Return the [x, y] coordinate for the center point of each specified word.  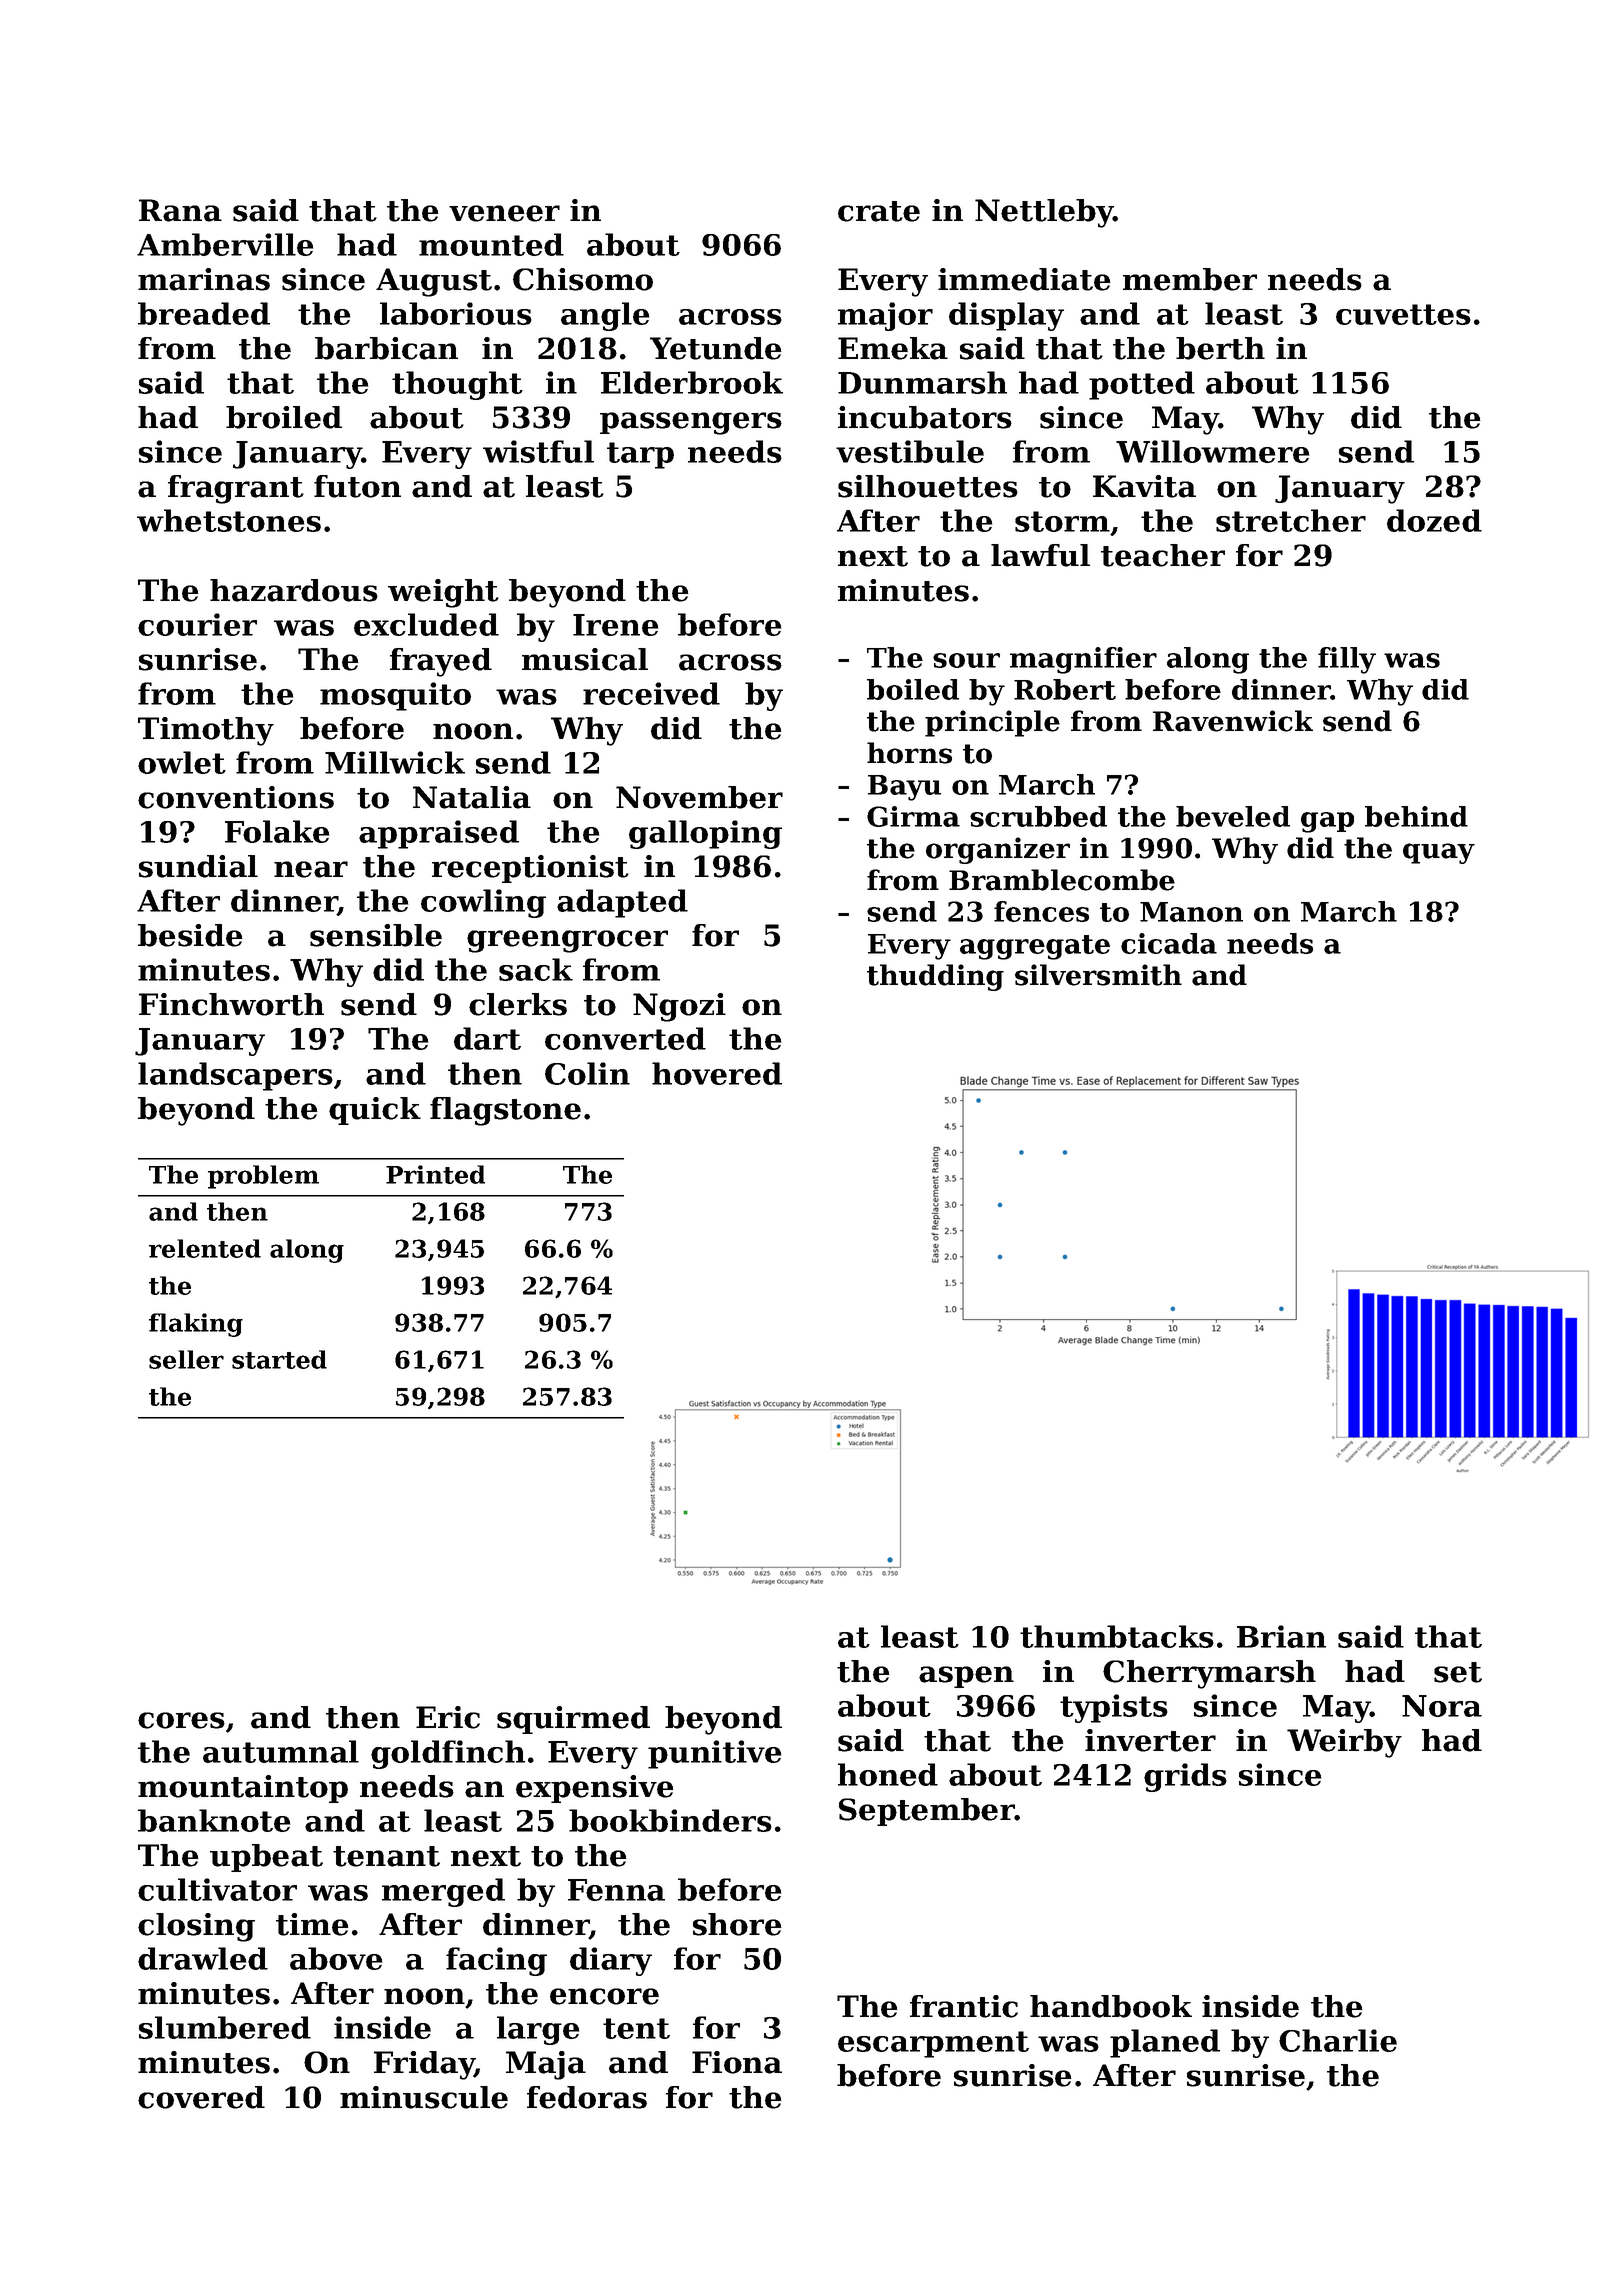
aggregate [1035, 947]
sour [966, 660]
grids [1185, 1777]
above [336, 1958]
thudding [935, 977]
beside [190, 935]
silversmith [1098, 975]
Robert [1065, 689]
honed [888, 1774]
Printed [435, 1174]
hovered [717, 1073]
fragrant [236, 489]
